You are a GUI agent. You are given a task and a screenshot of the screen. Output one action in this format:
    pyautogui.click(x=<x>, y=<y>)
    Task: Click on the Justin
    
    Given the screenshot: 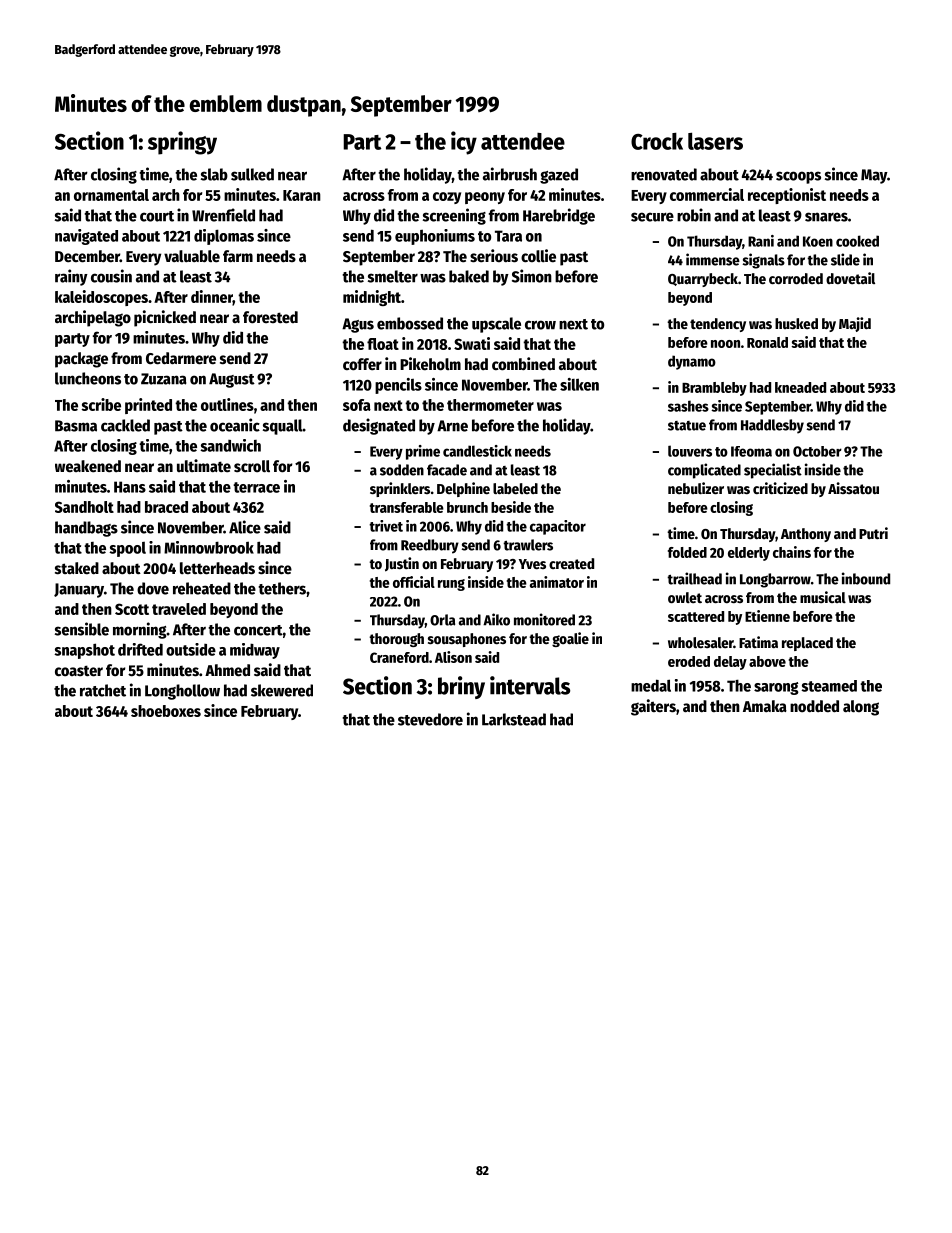 What is the action you would take?
    pyautogui.click(x=402, y=564)
